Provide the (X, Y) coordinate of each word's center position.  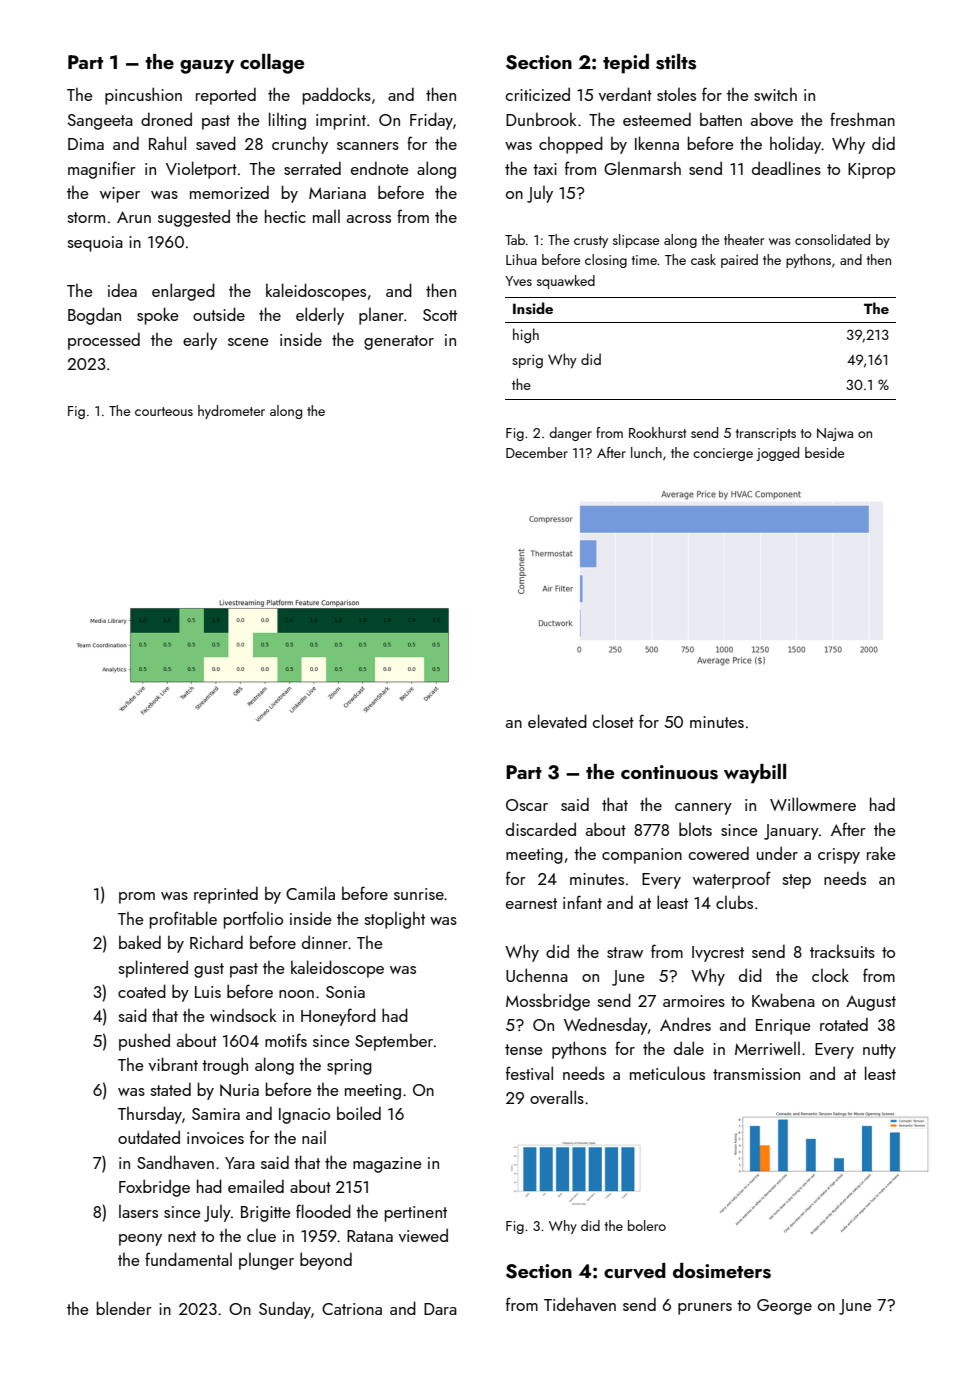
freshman (862, 119)
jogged (777, 454)
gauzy (207, 67)
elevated (557, 721)
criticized (538, 94)
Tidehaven (580, 1304)
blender (124, 1308)
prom (137, 898)
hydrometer (231, 412)
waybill (755, 774)
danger (571, 434)
